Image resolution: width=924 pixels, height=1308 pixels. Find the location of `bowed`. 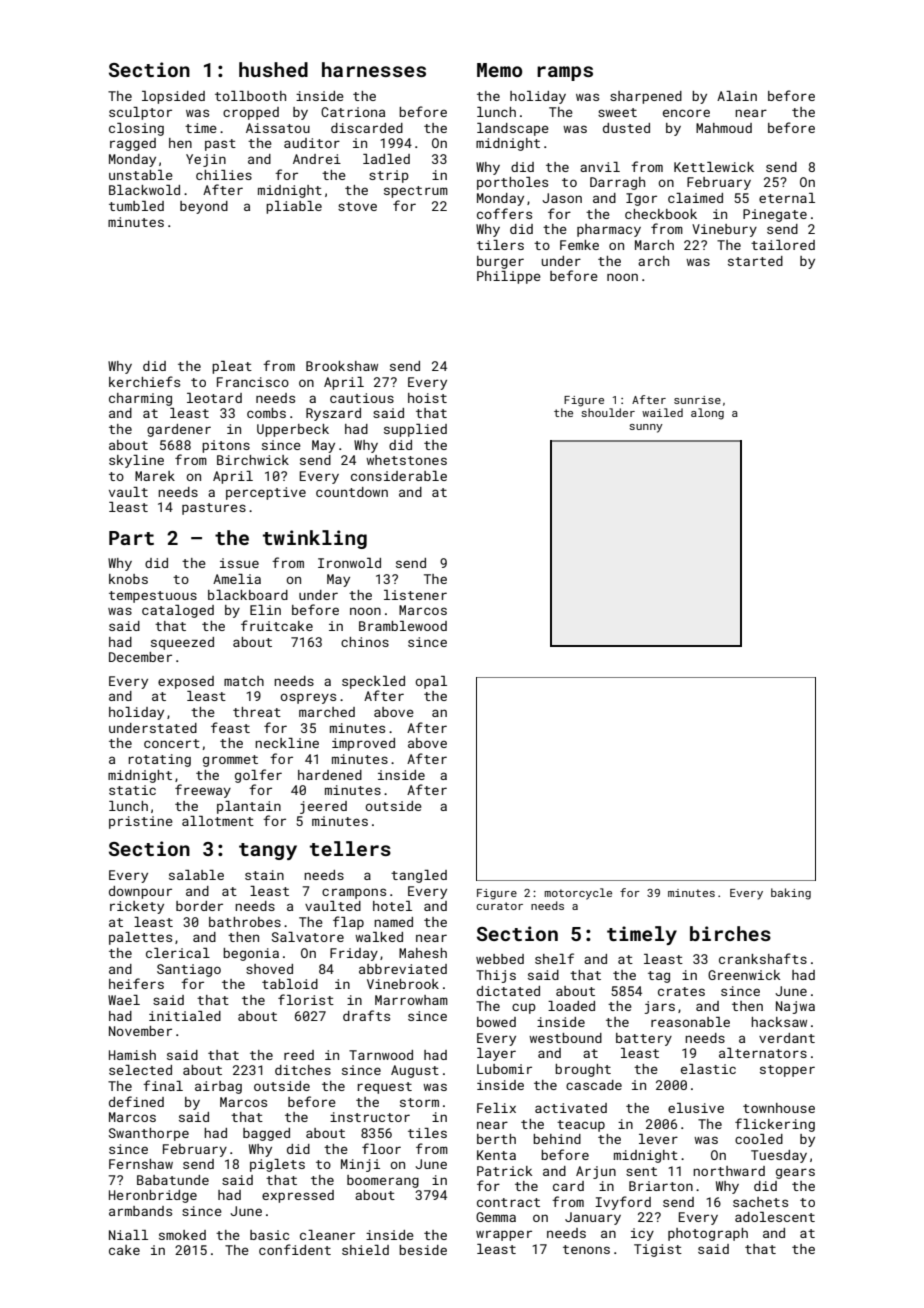

bowed is located at coordinates (496, 1022).
